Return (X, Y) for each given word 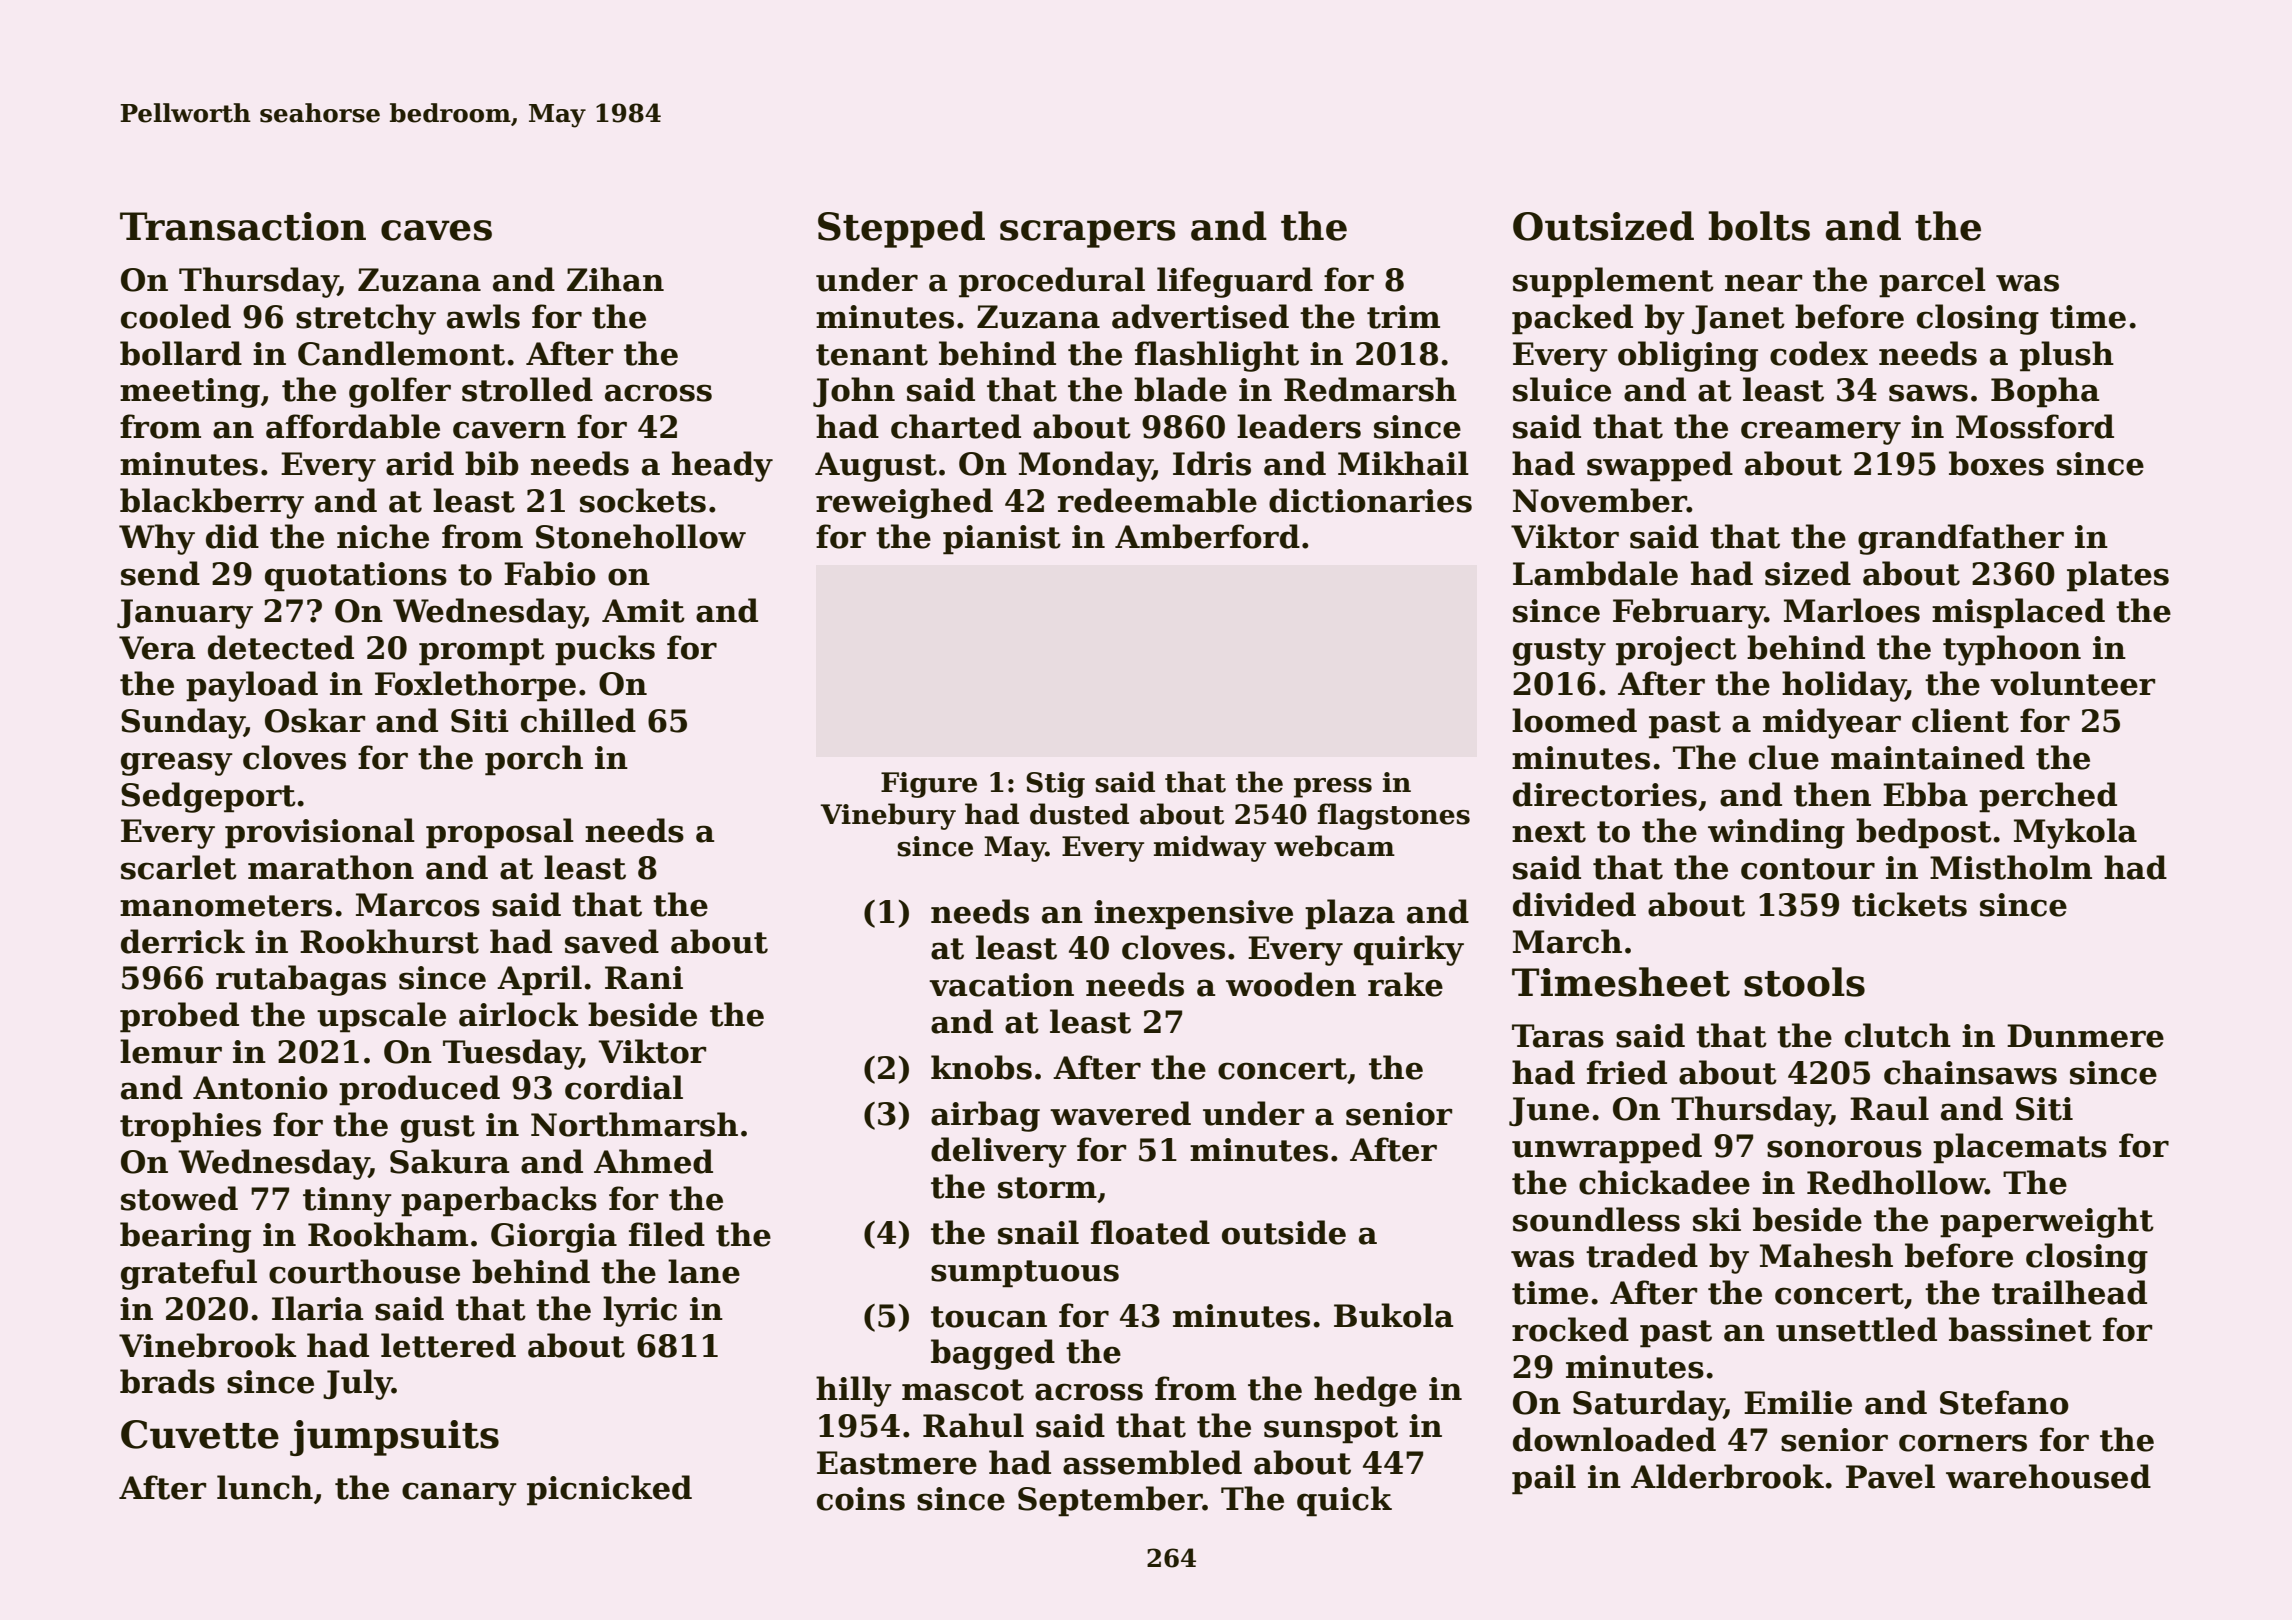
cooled (176, 316)
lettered (448, 1345)
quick (1344, 1501)
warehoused (2048, 1476)
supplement (1613, 282)
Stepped (901, 229)
